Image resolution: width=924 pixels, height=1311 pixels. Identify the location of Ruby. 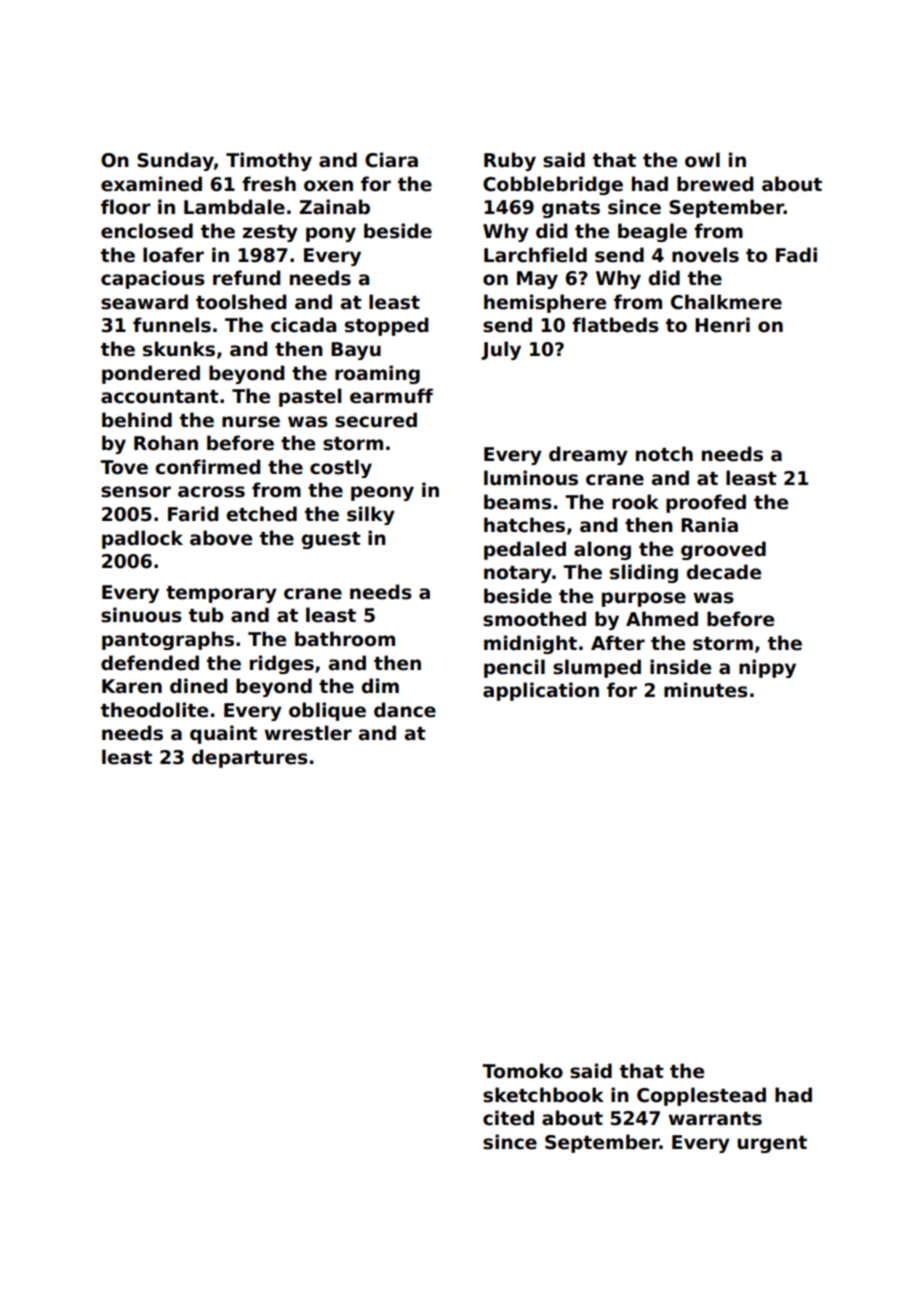
(510, 161).
